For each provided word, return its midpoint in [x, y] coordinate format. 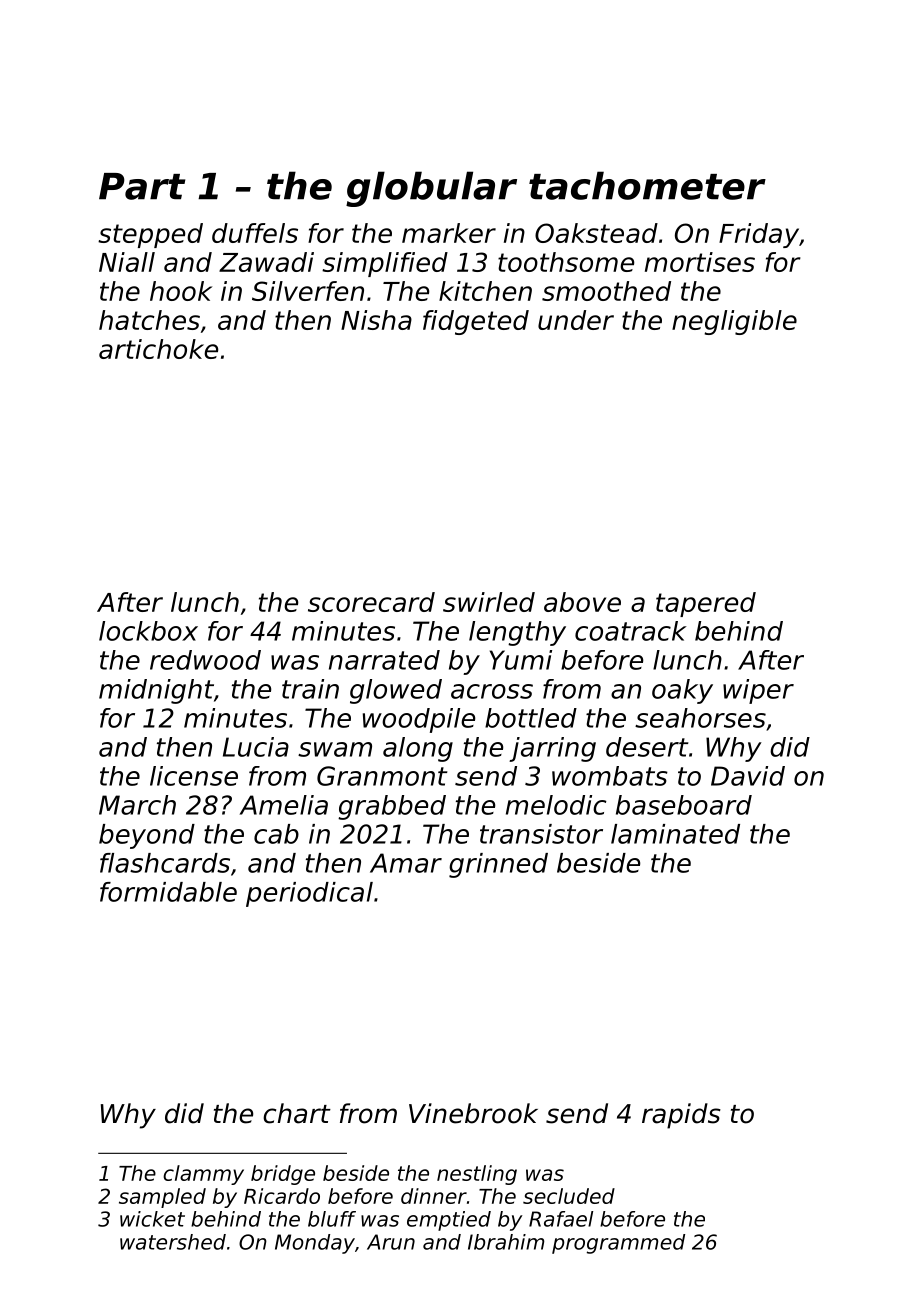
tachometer [647, 185]
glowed [396, 691]
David [748, 776]
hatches [149, 320]
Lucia [256, 747]
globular [431, 189]
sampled [162, 1198]
